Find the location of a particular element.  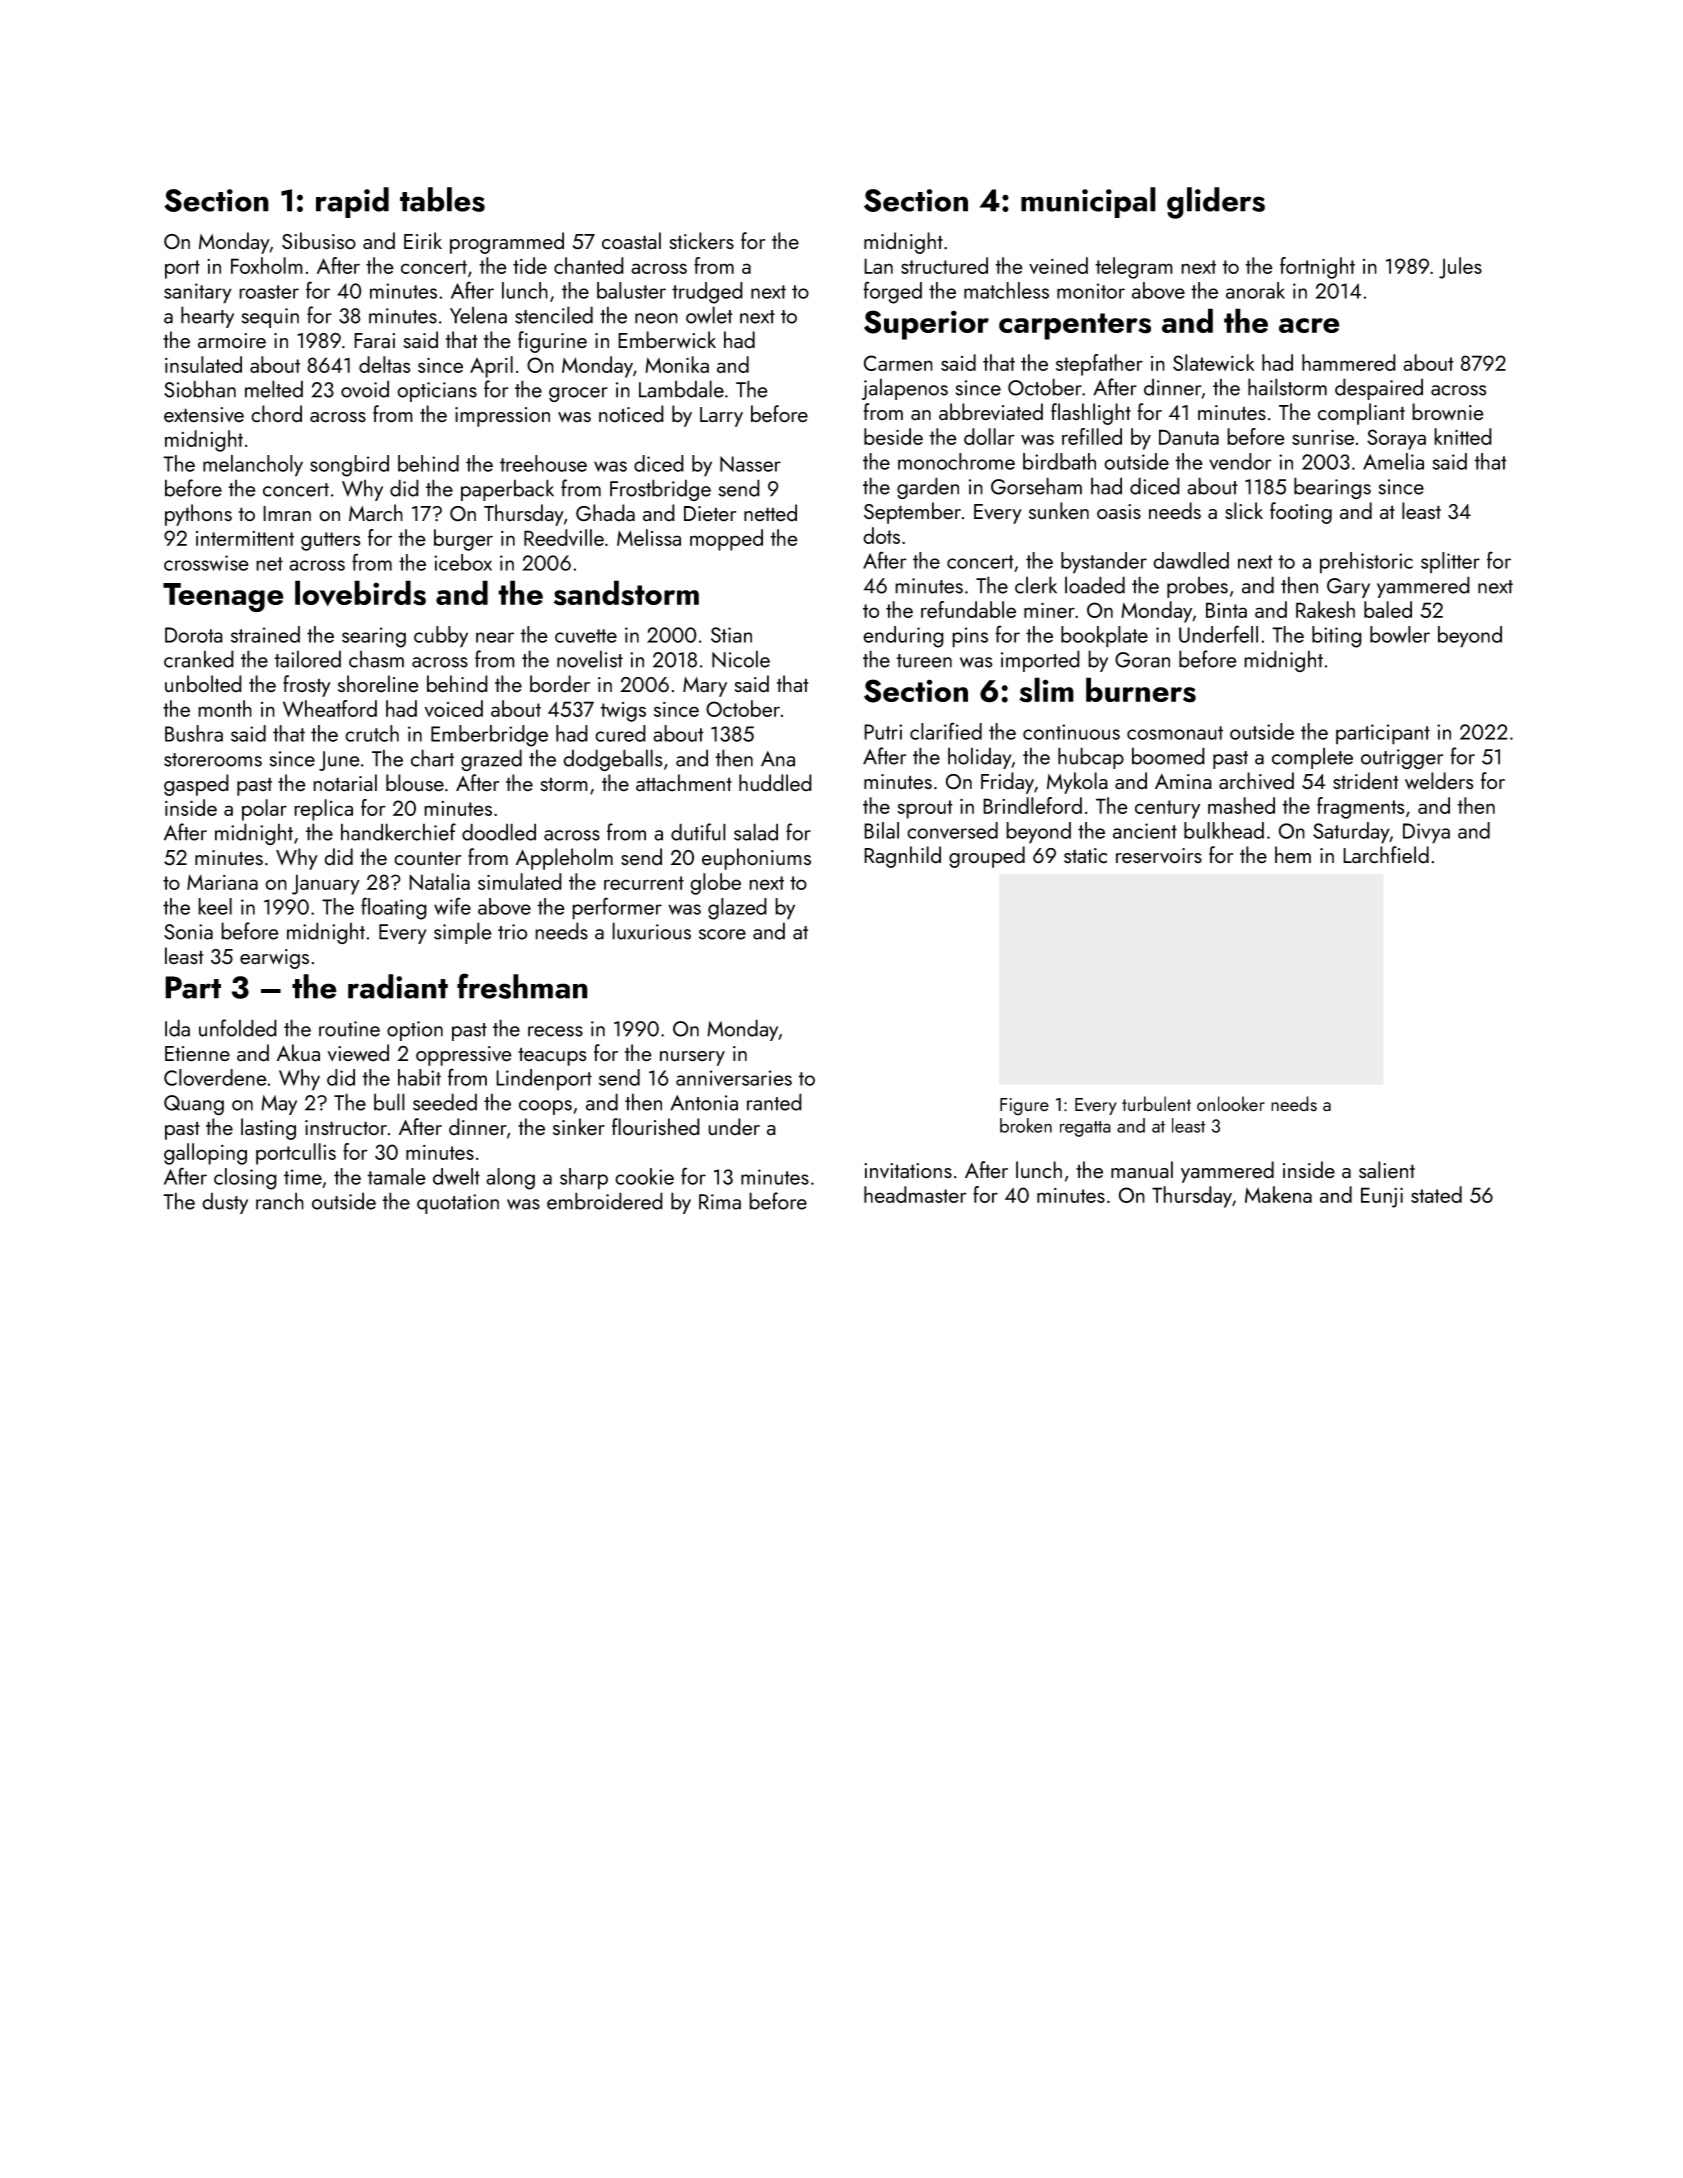

clerk is located at coordinates (1036, 585).
